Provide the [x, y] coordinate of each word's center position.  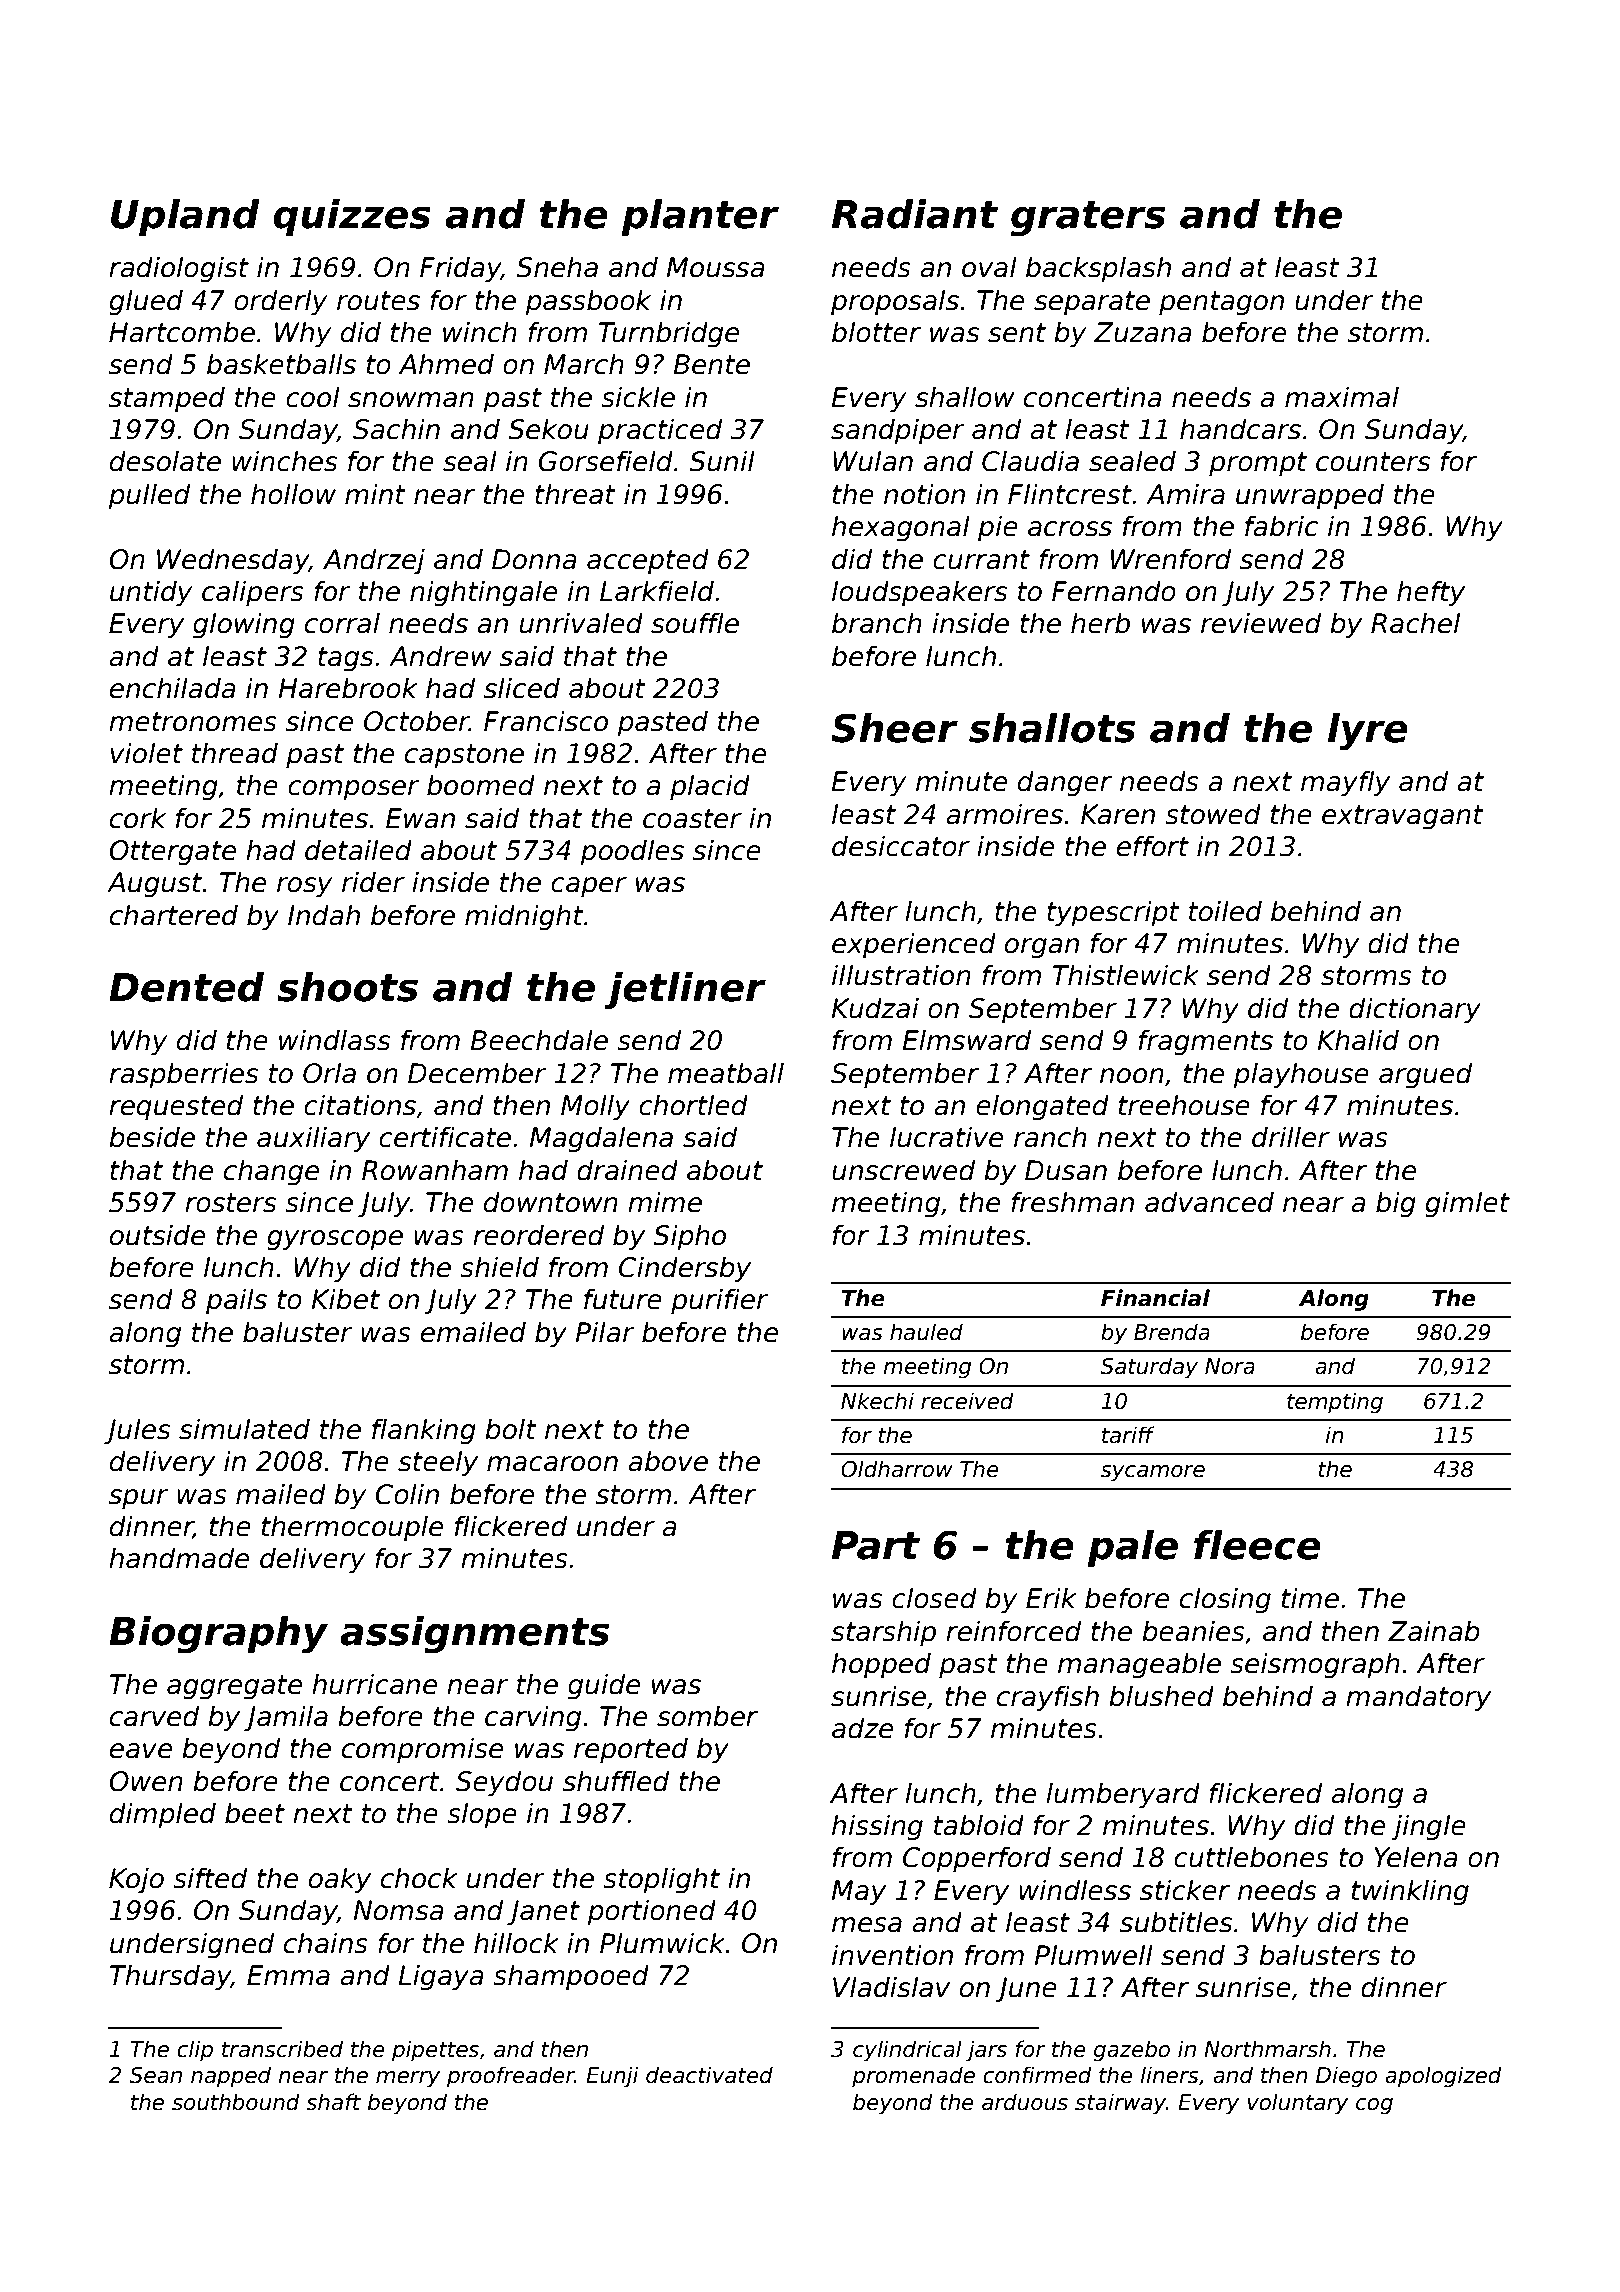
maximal [1342, 397]
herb [1100, 623]
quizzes [352, 217]
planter [700, 217]
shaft [333, 2102]
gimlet [1467, 1204]
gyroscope [335, 1240]
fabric [1281, 526]
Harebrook [348, 688]
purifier [720, 1301]
